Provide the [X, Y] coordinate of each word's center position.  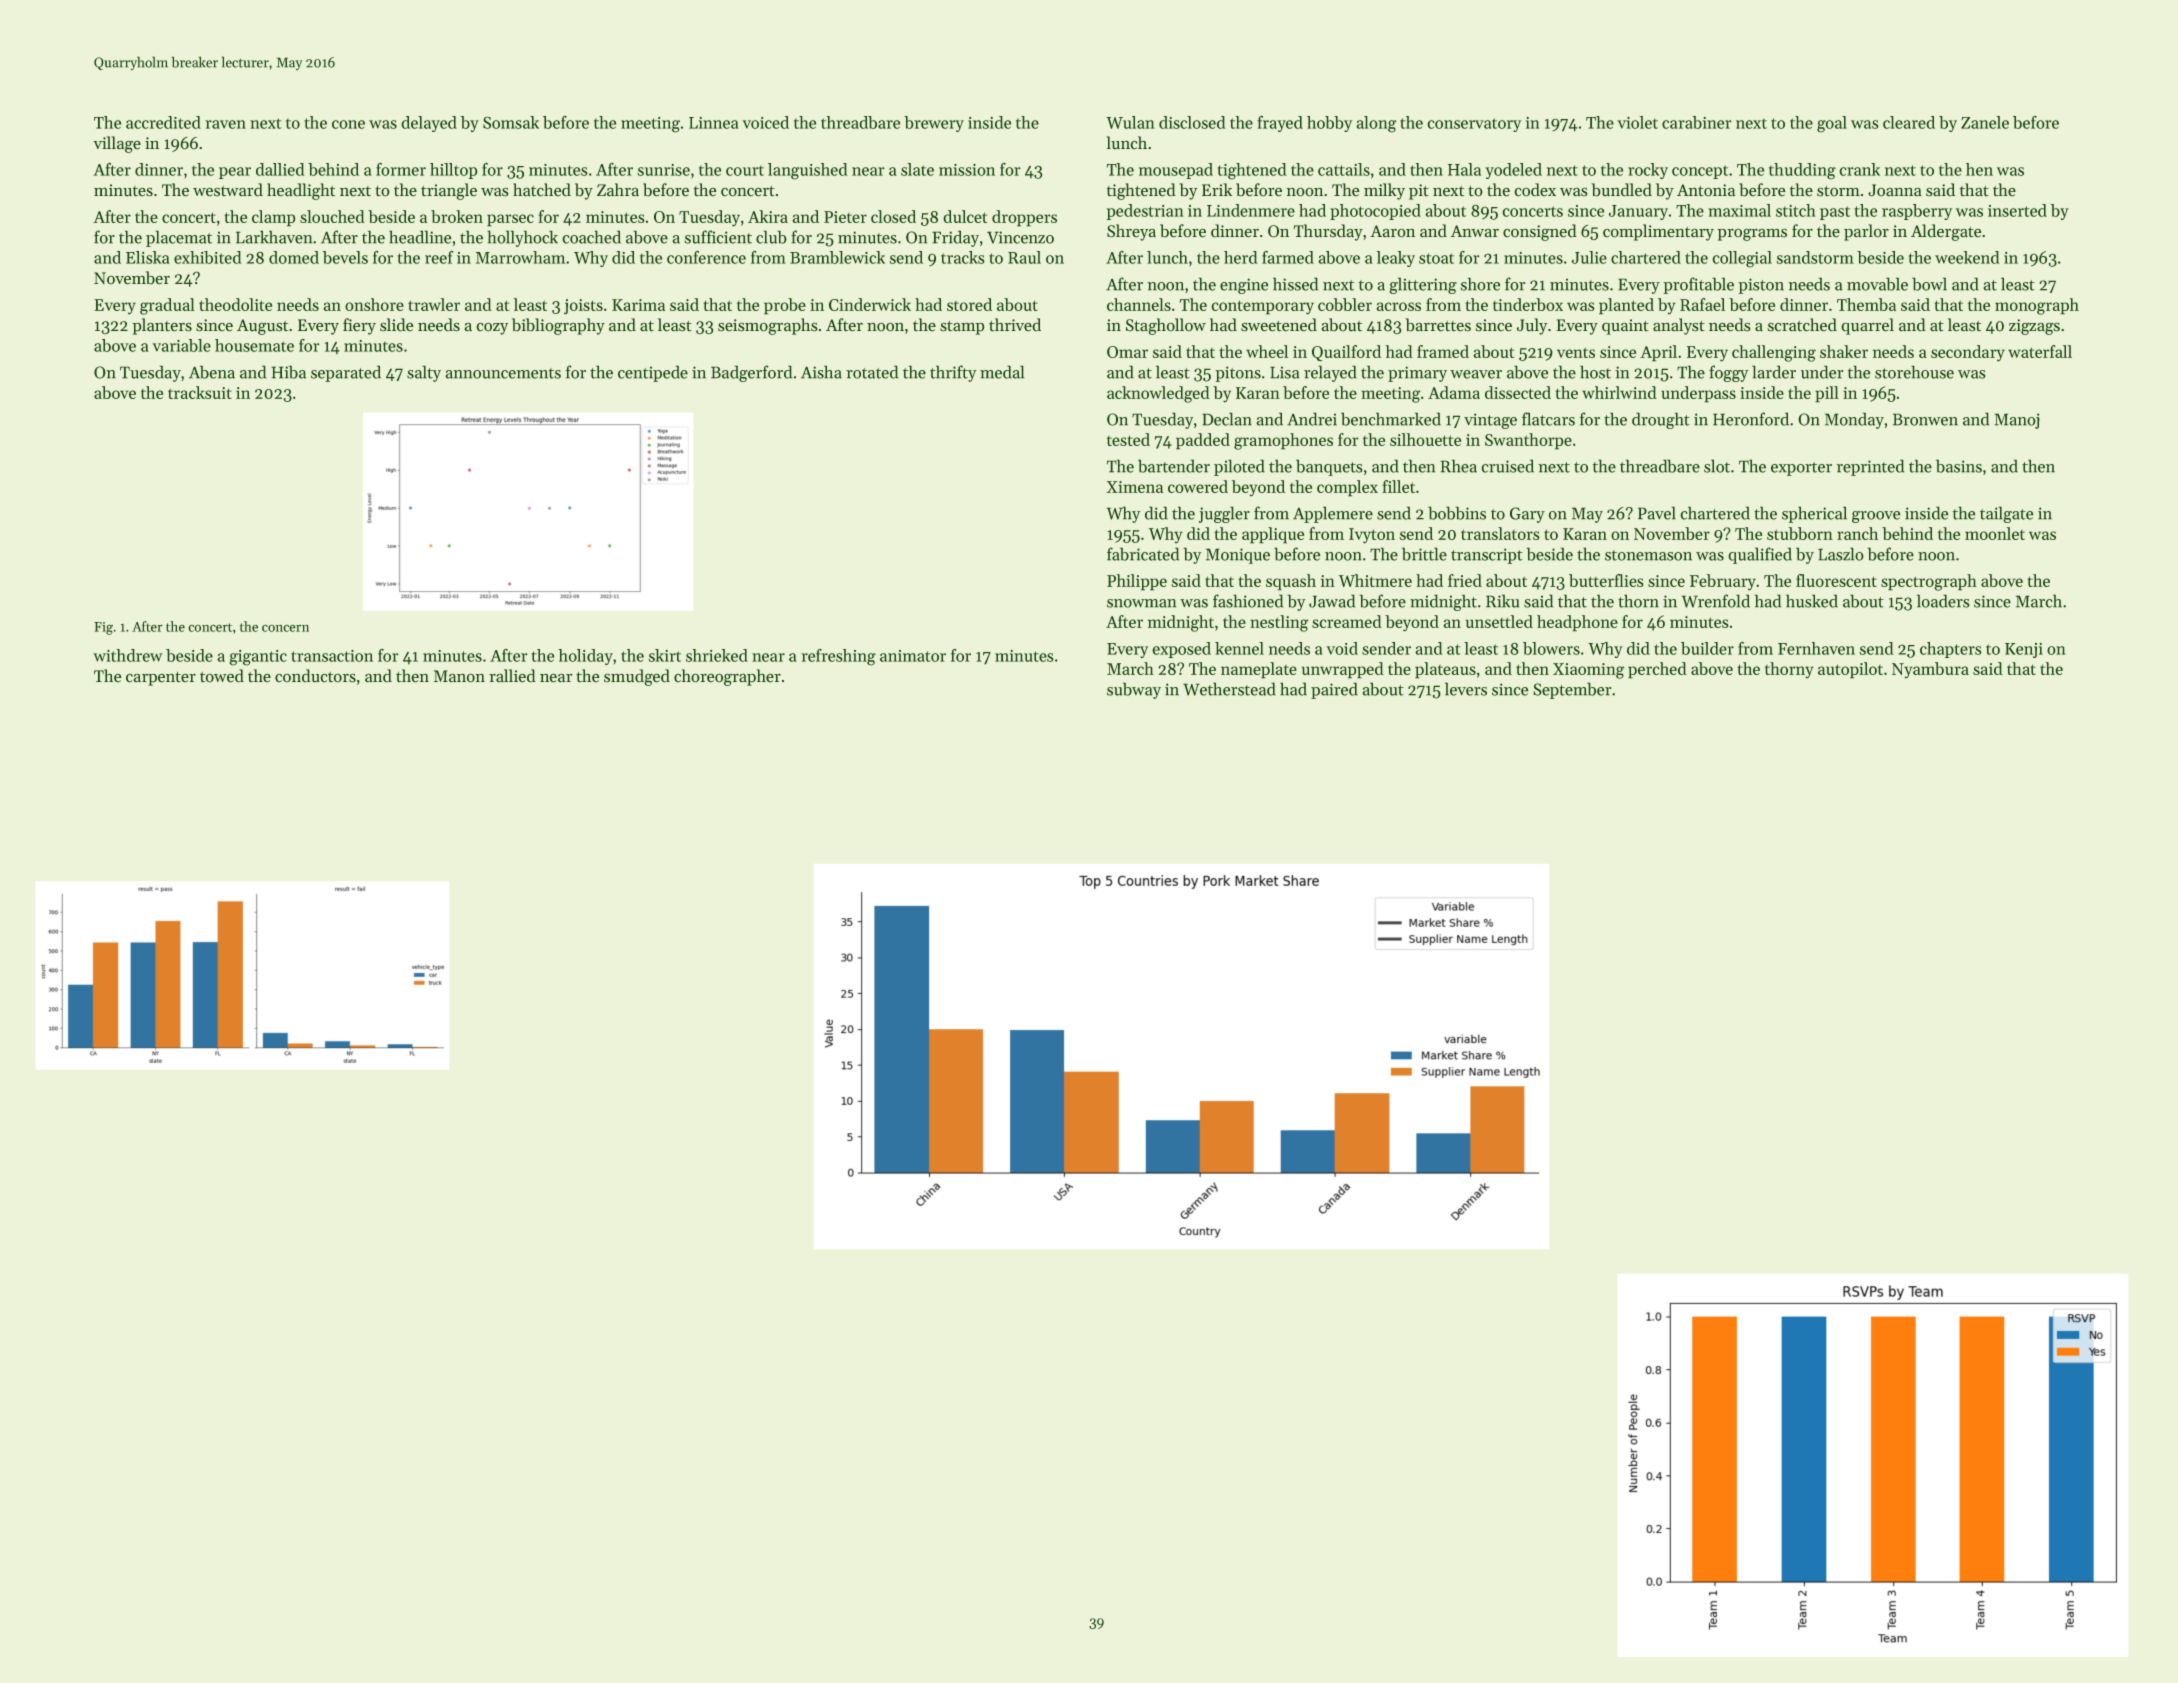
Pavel [1657, 513]
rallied [512, 675]
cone [348, 124]
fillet [1398, 486]
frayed [1280, 124]
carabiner [1696, 122]
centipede [653, 374]
